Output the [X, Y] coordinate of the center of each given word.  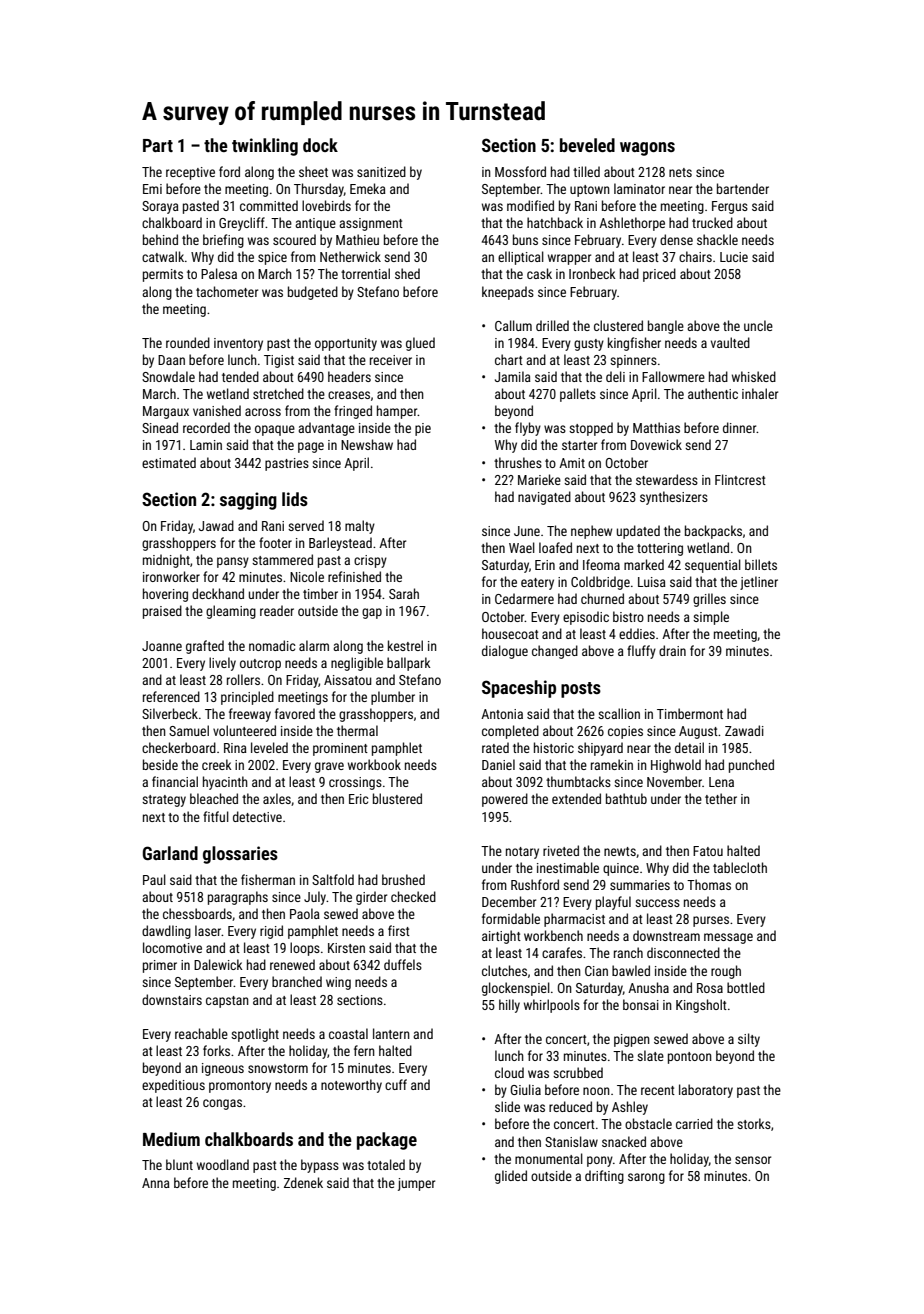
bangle [666, 327]
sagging [248, 501]
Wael [522, 547]
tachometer [227, 291]
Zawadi [744, 730]
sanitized [381, 171]
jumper [416, 1184]
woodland [223, 1164]
